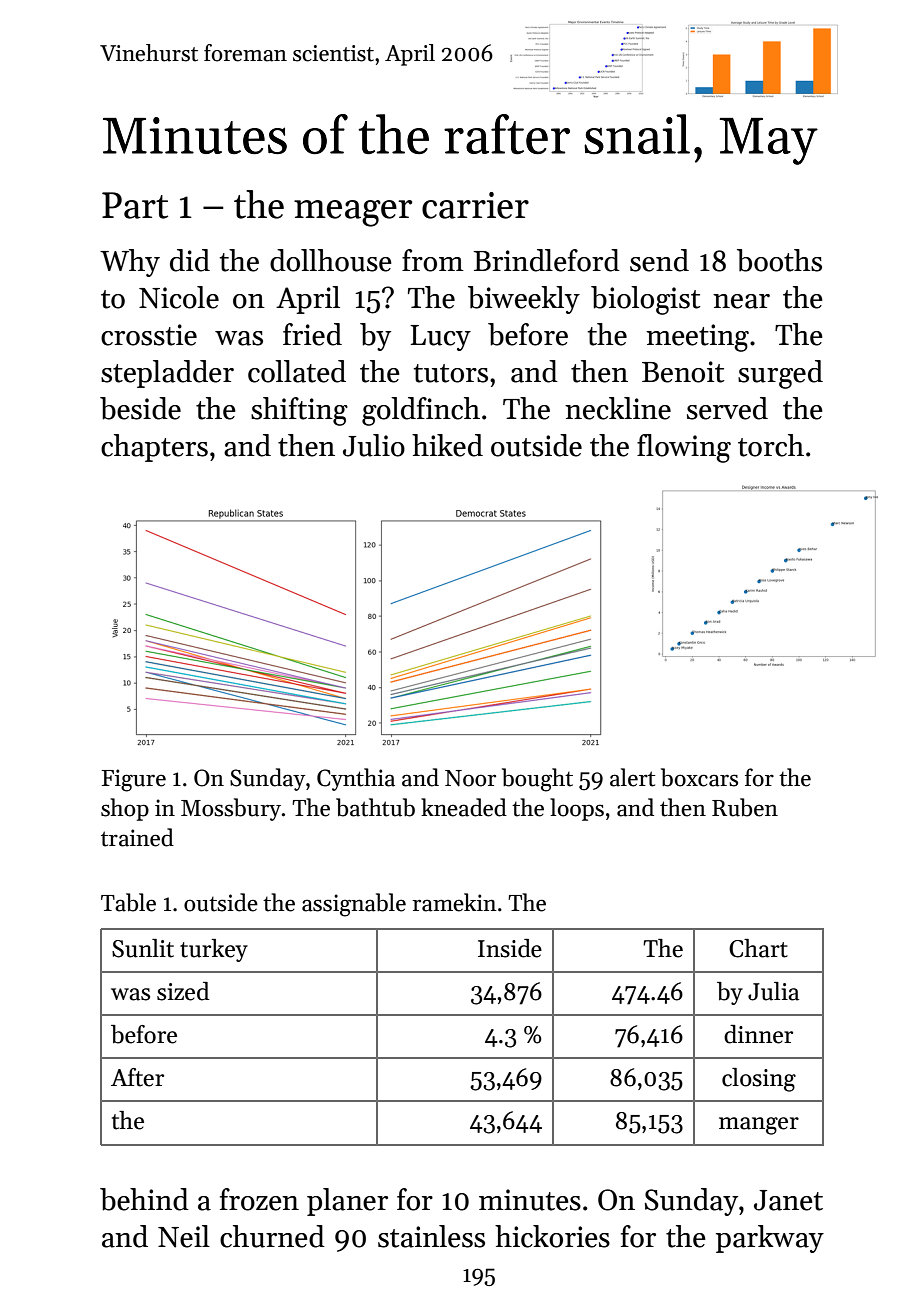 Image resolution: width=924 pixels, height=1311 pixels. I want to click on booths, so click(779, 260).
